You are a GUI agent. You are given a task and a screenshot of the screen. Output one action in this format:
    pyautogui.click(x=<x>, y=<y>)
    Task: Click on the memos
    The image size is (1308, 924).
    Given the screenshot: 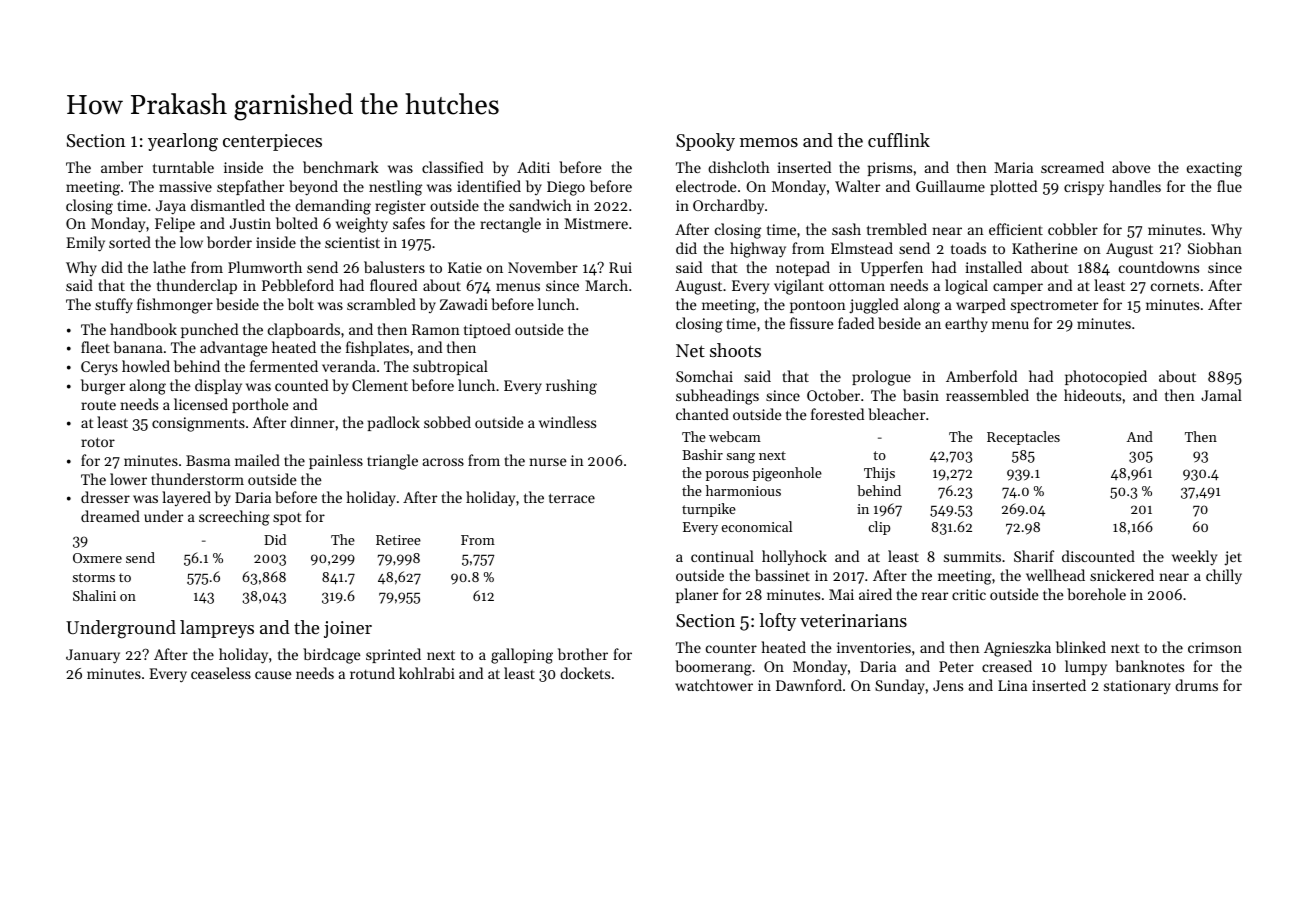 What is the action you would take?
    pyautogui.click(x=769, y=142)
